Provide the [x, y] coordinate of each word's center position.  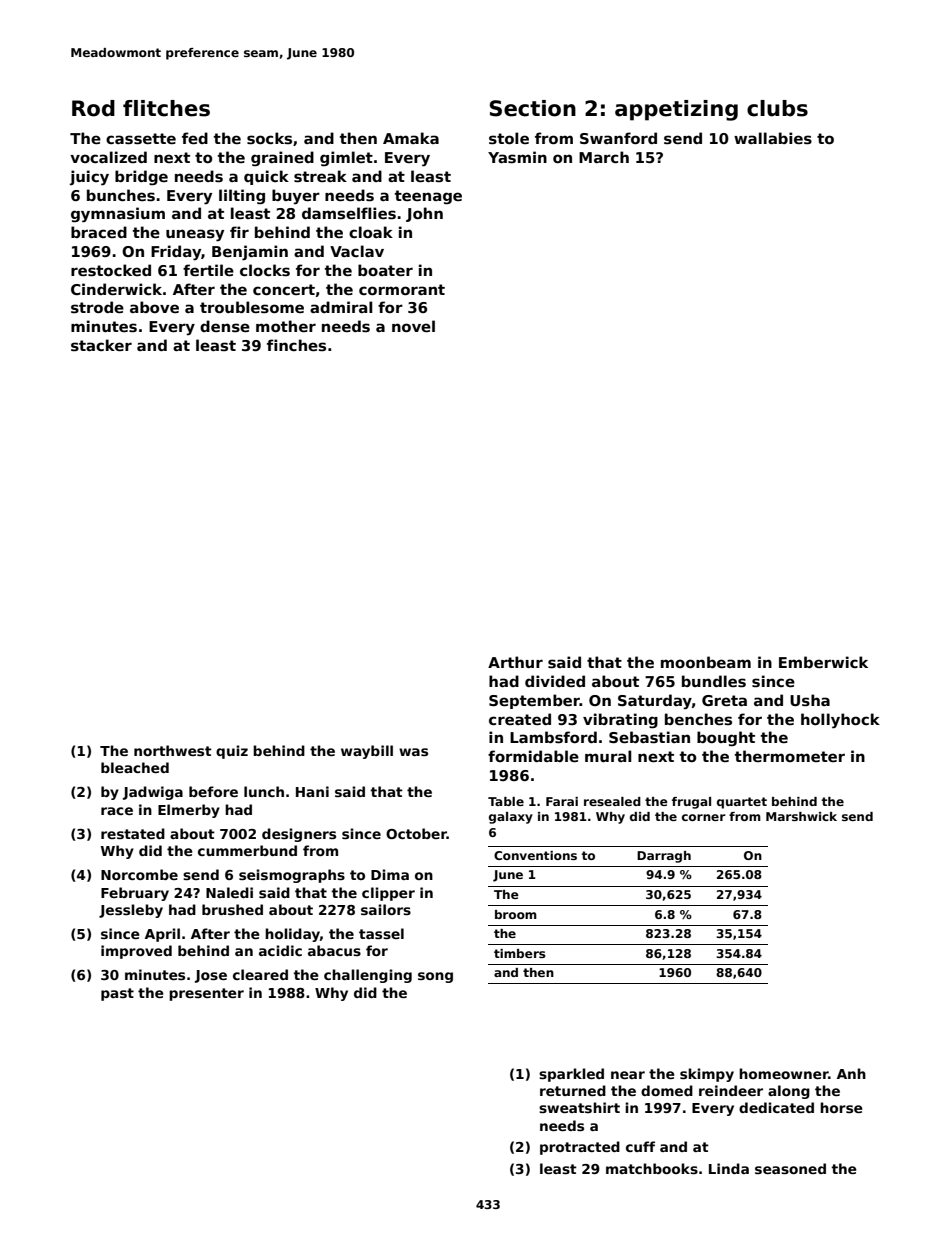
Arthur [515, 662]
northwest [173, 750]
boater [385, 270]
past [117, 994]
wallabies [773, 138]
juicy [89, 178]
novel [413, 326]
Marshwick [801, 816]
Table [506, 801]
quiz [232, 752]
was [413, 752]
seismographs [292, 876]
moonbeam [706, 662]
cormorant [402, 289]
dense [225, 326]
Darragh [664, 857]
